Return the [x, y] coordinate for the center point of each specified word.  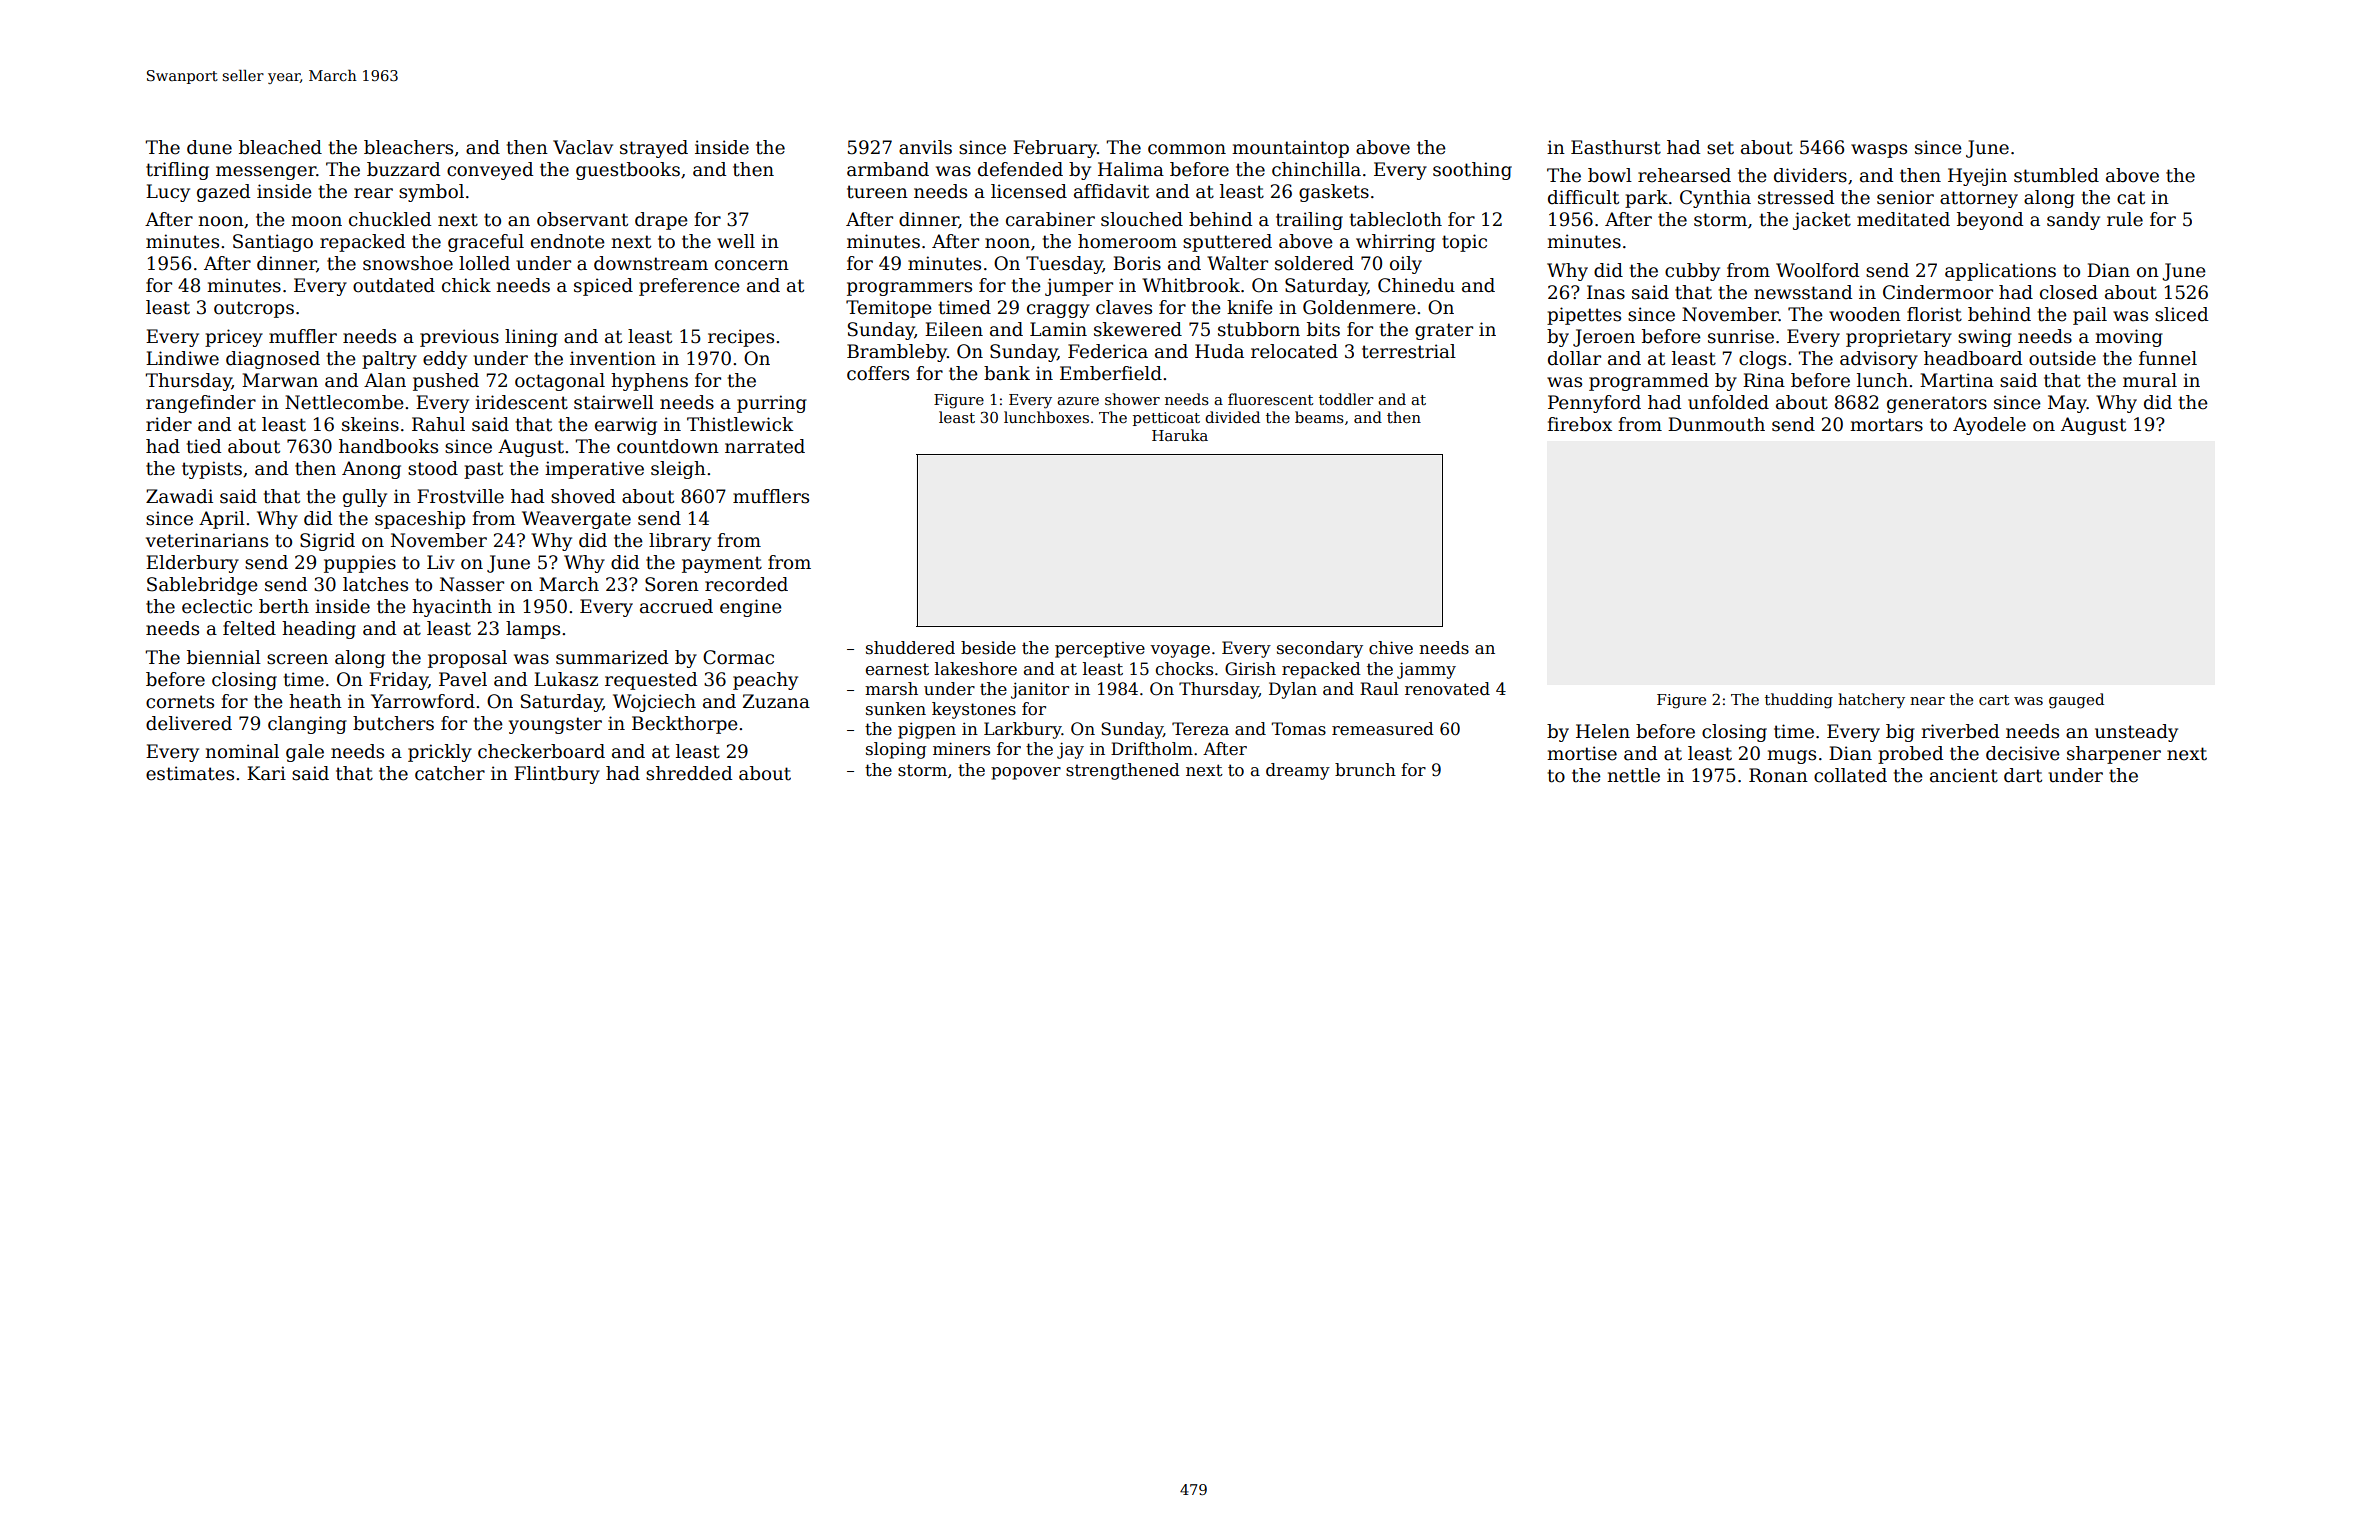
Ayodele [1989, 426]
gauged [2076, 701]
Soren [672, 584]
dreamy [1298, 771]
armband [888, 169]
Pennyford [1594, 404]
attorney [1979, 199]
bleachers [408, 147]
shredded [689, 773]
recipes [741, 338]
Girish [1250, 669]
